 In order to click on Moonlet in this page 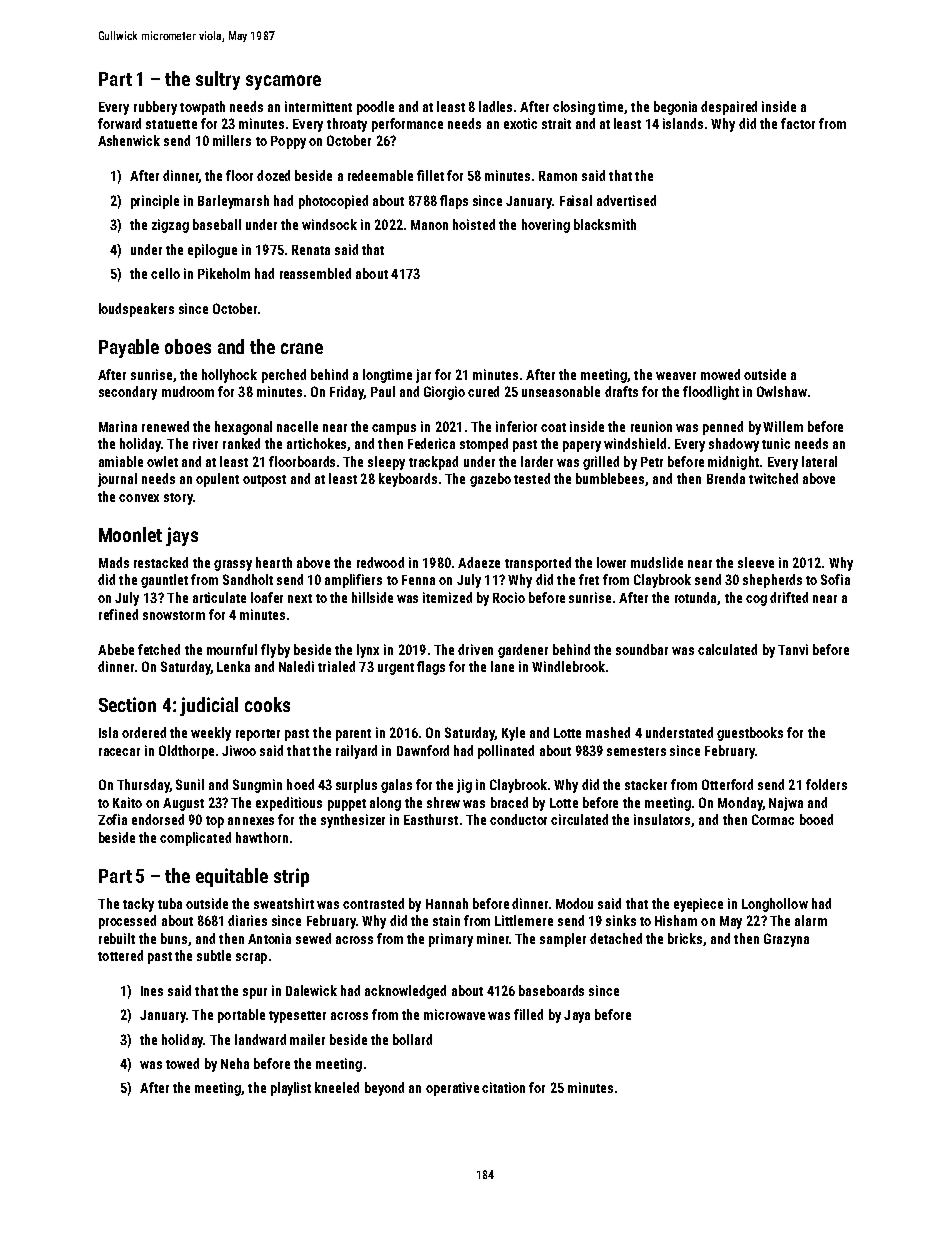, I will do `click(130, 534)`.
